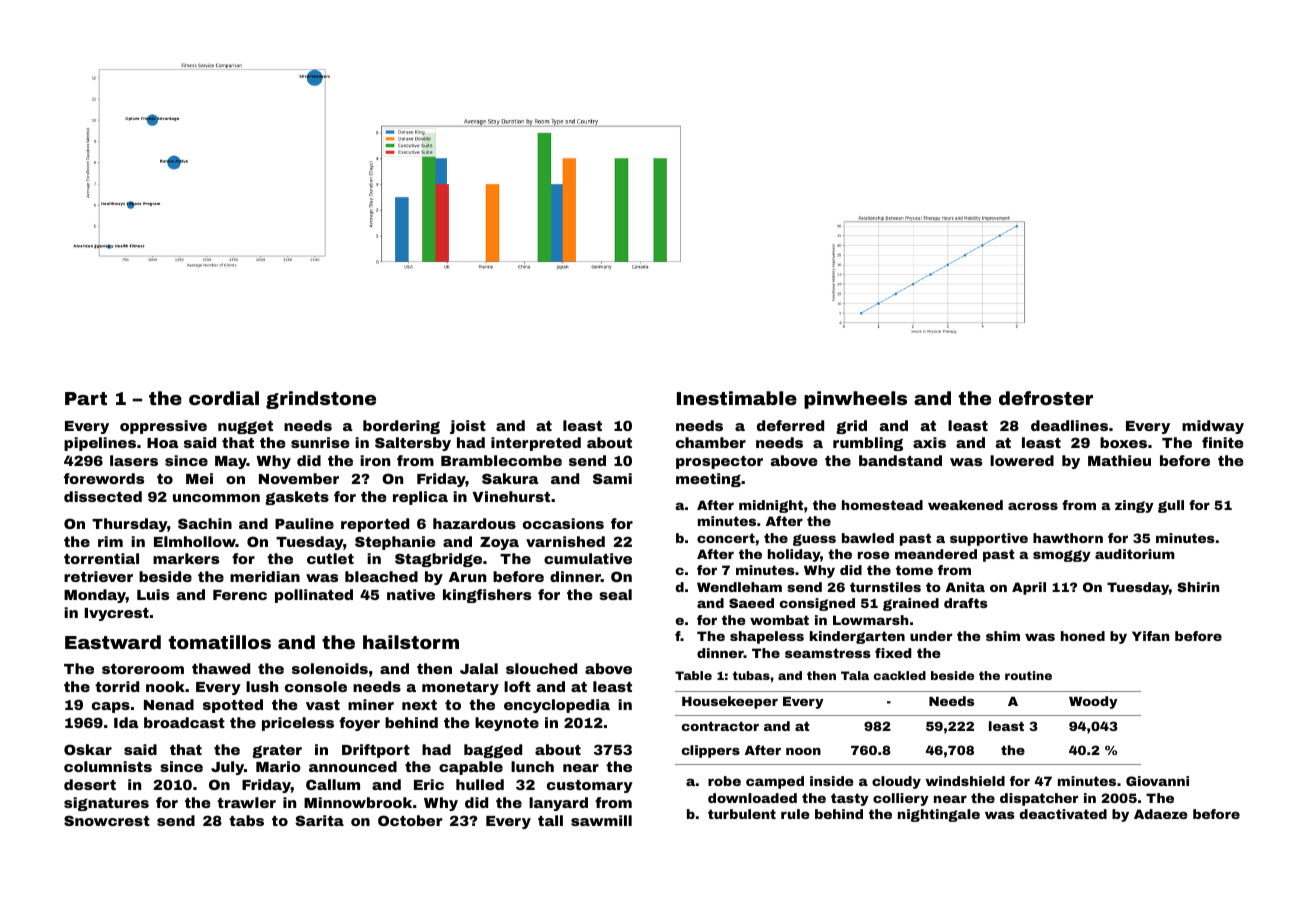 This screenshot has width=1308, height=924. Describe the element at coordinates (1134, 506) in the screenshot. I see `zingy` at that location.
